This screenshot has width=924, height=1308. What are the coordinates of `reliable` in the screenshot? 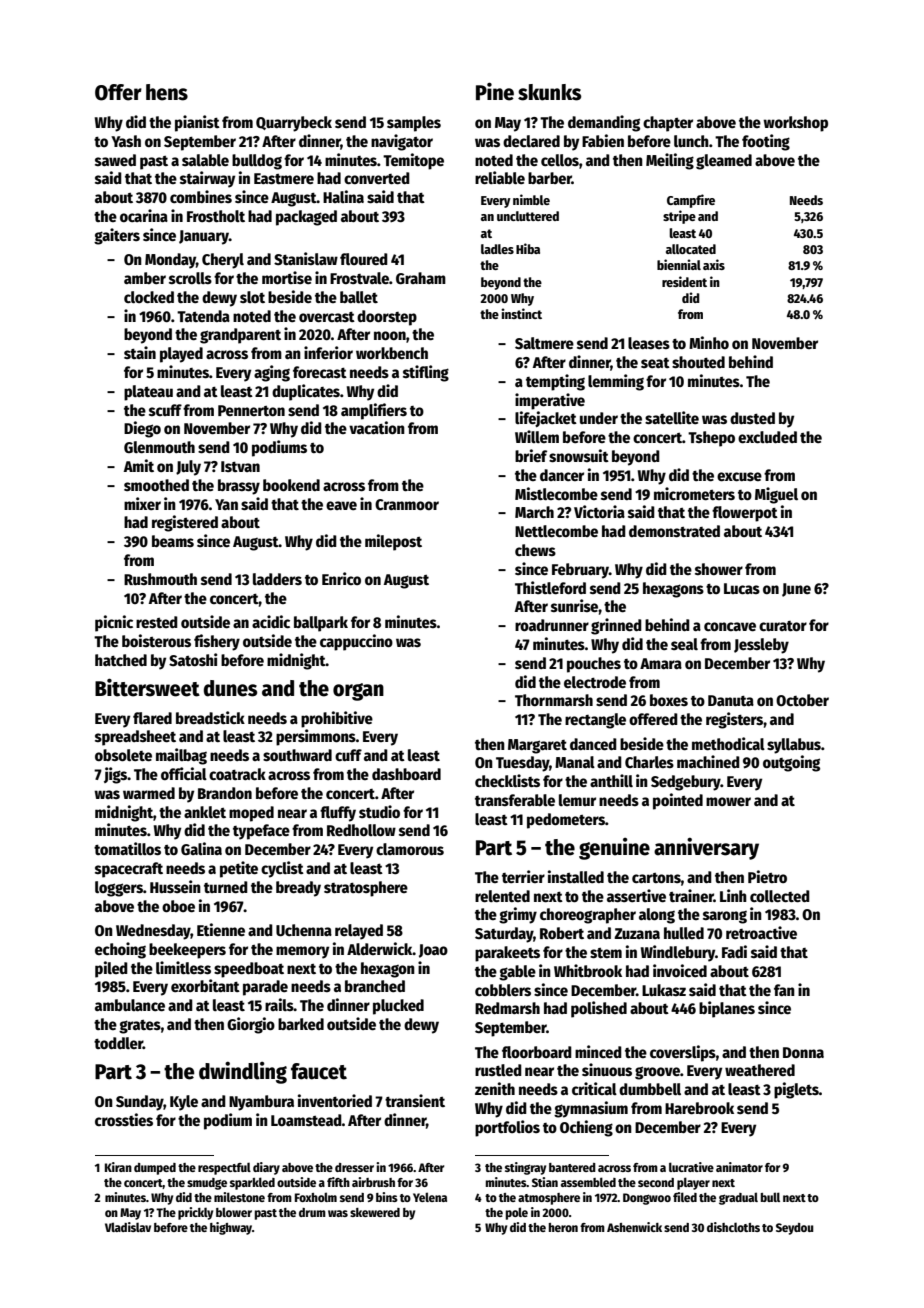 It's located at (500, 178).
